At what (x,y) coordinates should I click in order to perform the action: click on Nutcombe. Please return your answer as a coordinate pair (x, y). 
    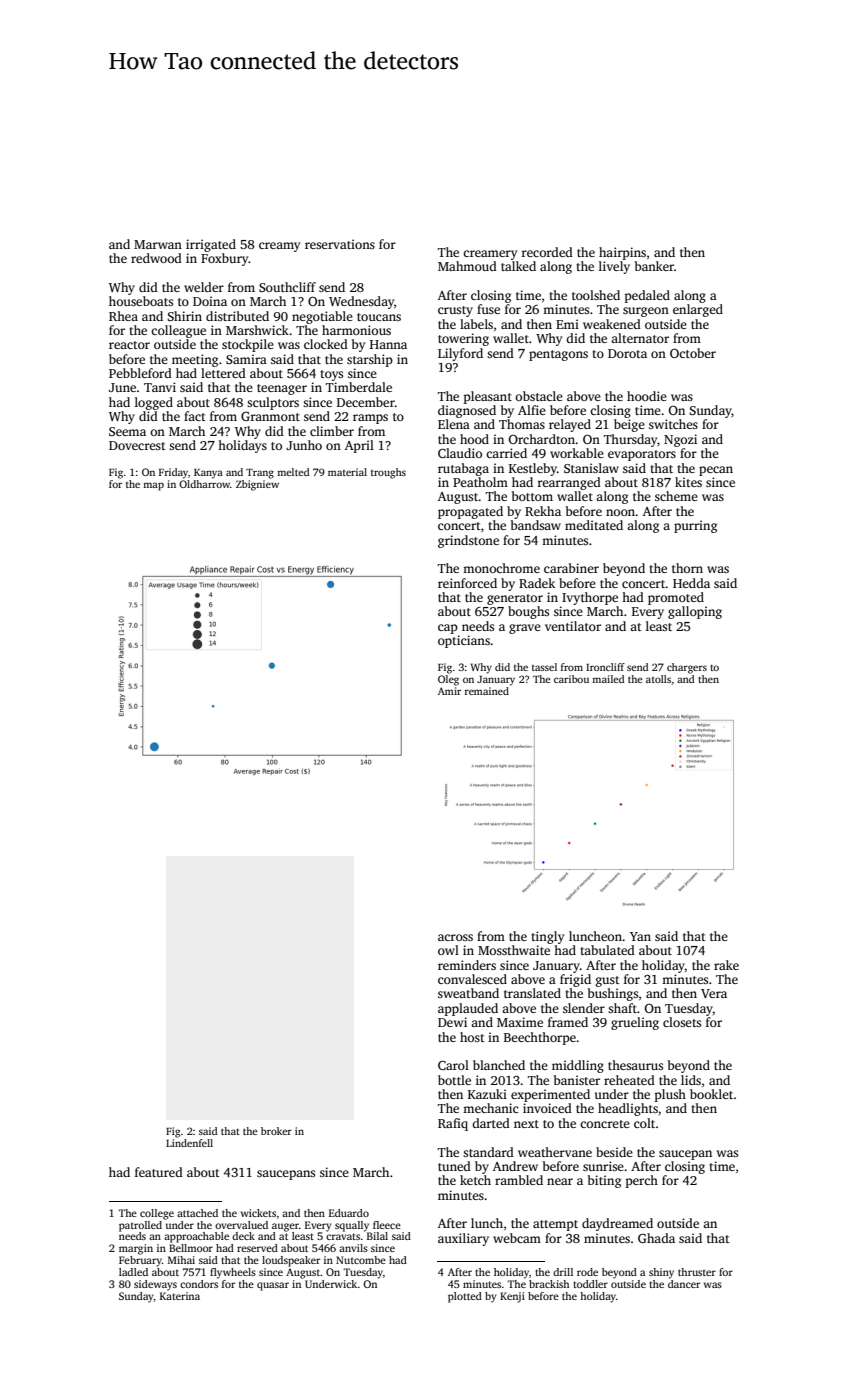
    Looking at the image, I should click on (361, 1260).
